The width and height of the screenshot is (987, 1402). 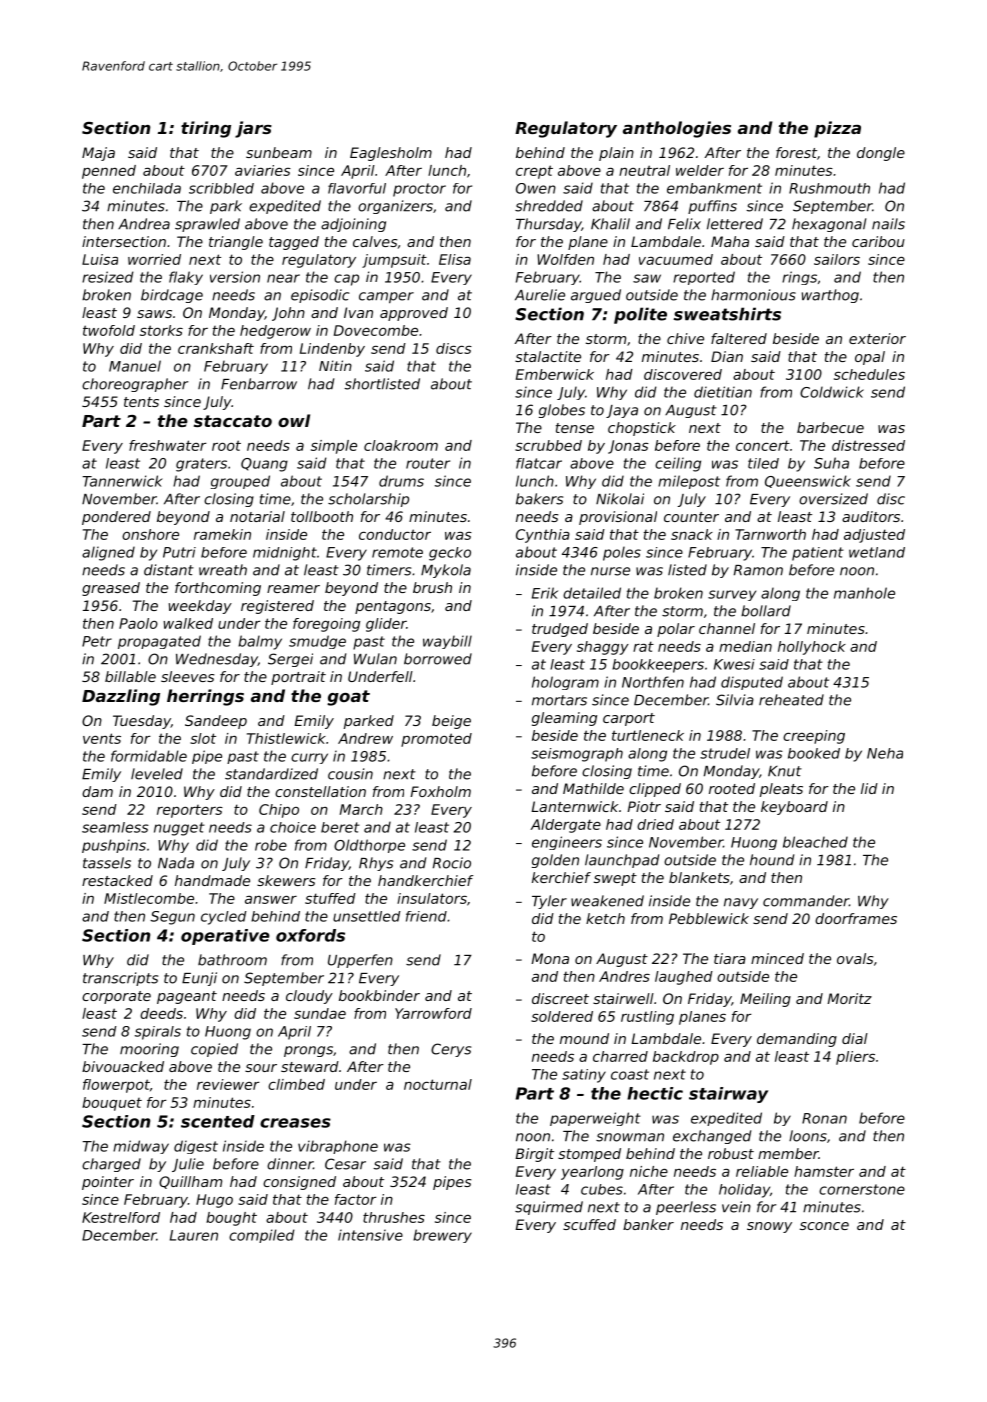 What do you see at coordinates (115, 827) in the screenshot?
I see `seamless` at bounding box center [115, 827].
